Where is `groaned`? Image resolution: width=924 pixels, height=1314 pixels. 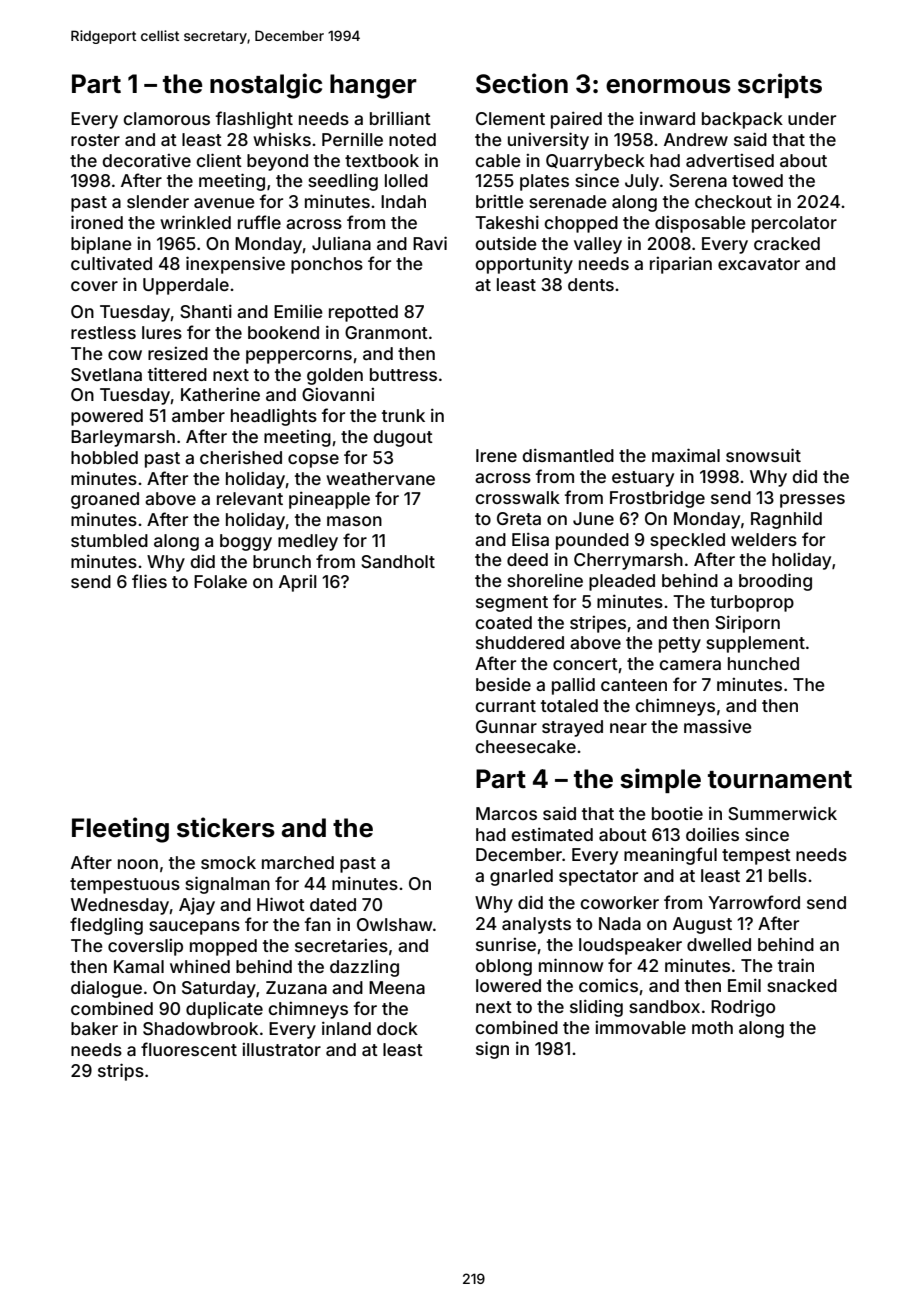 groaned is located at coordinates (105, 500).
